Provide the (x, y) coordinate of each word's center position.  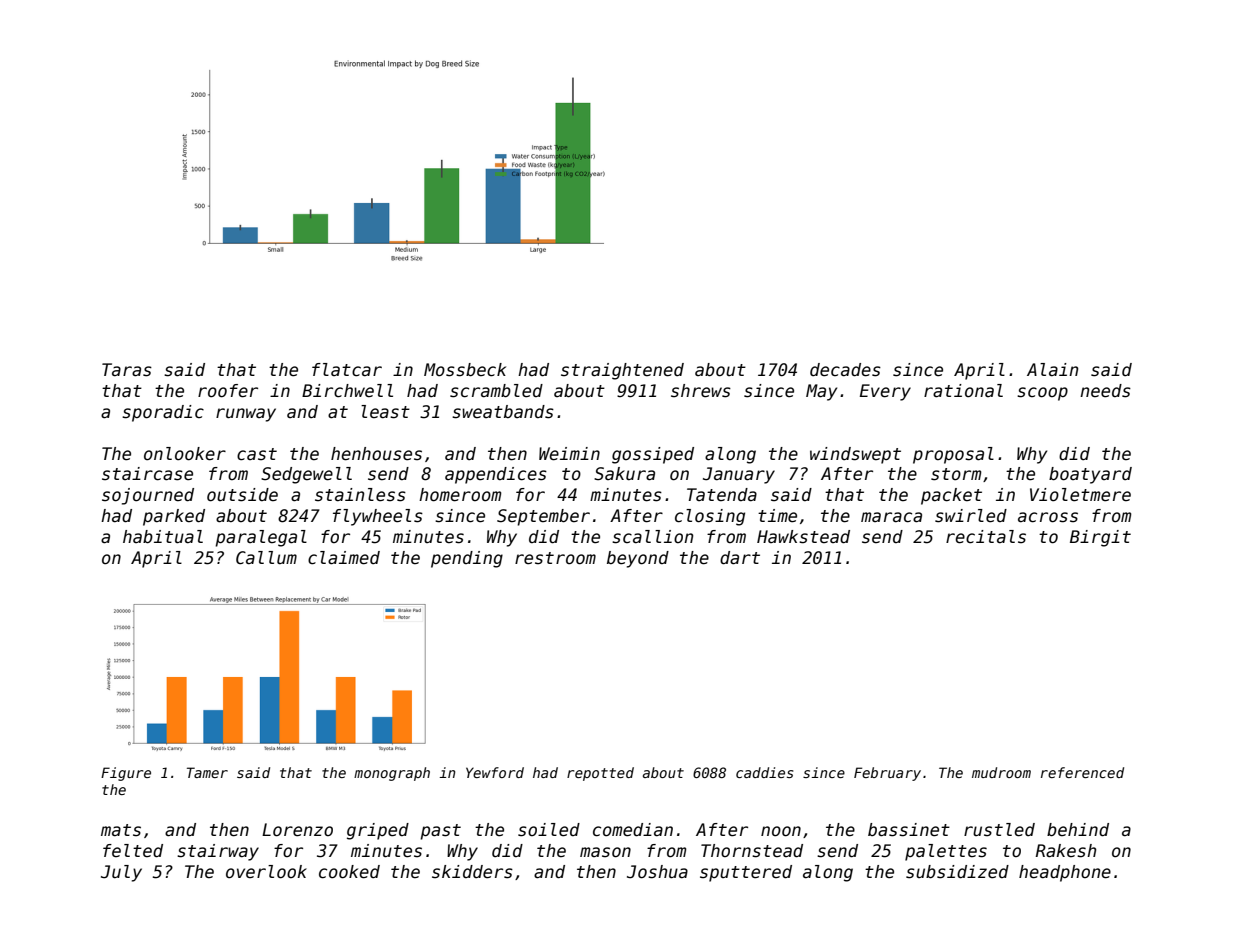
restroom (555, 558)
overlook (266, 872)
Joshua (657, 872)
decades (845, 370)
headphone (1065, 873)
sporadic (163, 413)
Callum (266, 558)
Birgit (1100, 538)
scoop (1042, 394)
